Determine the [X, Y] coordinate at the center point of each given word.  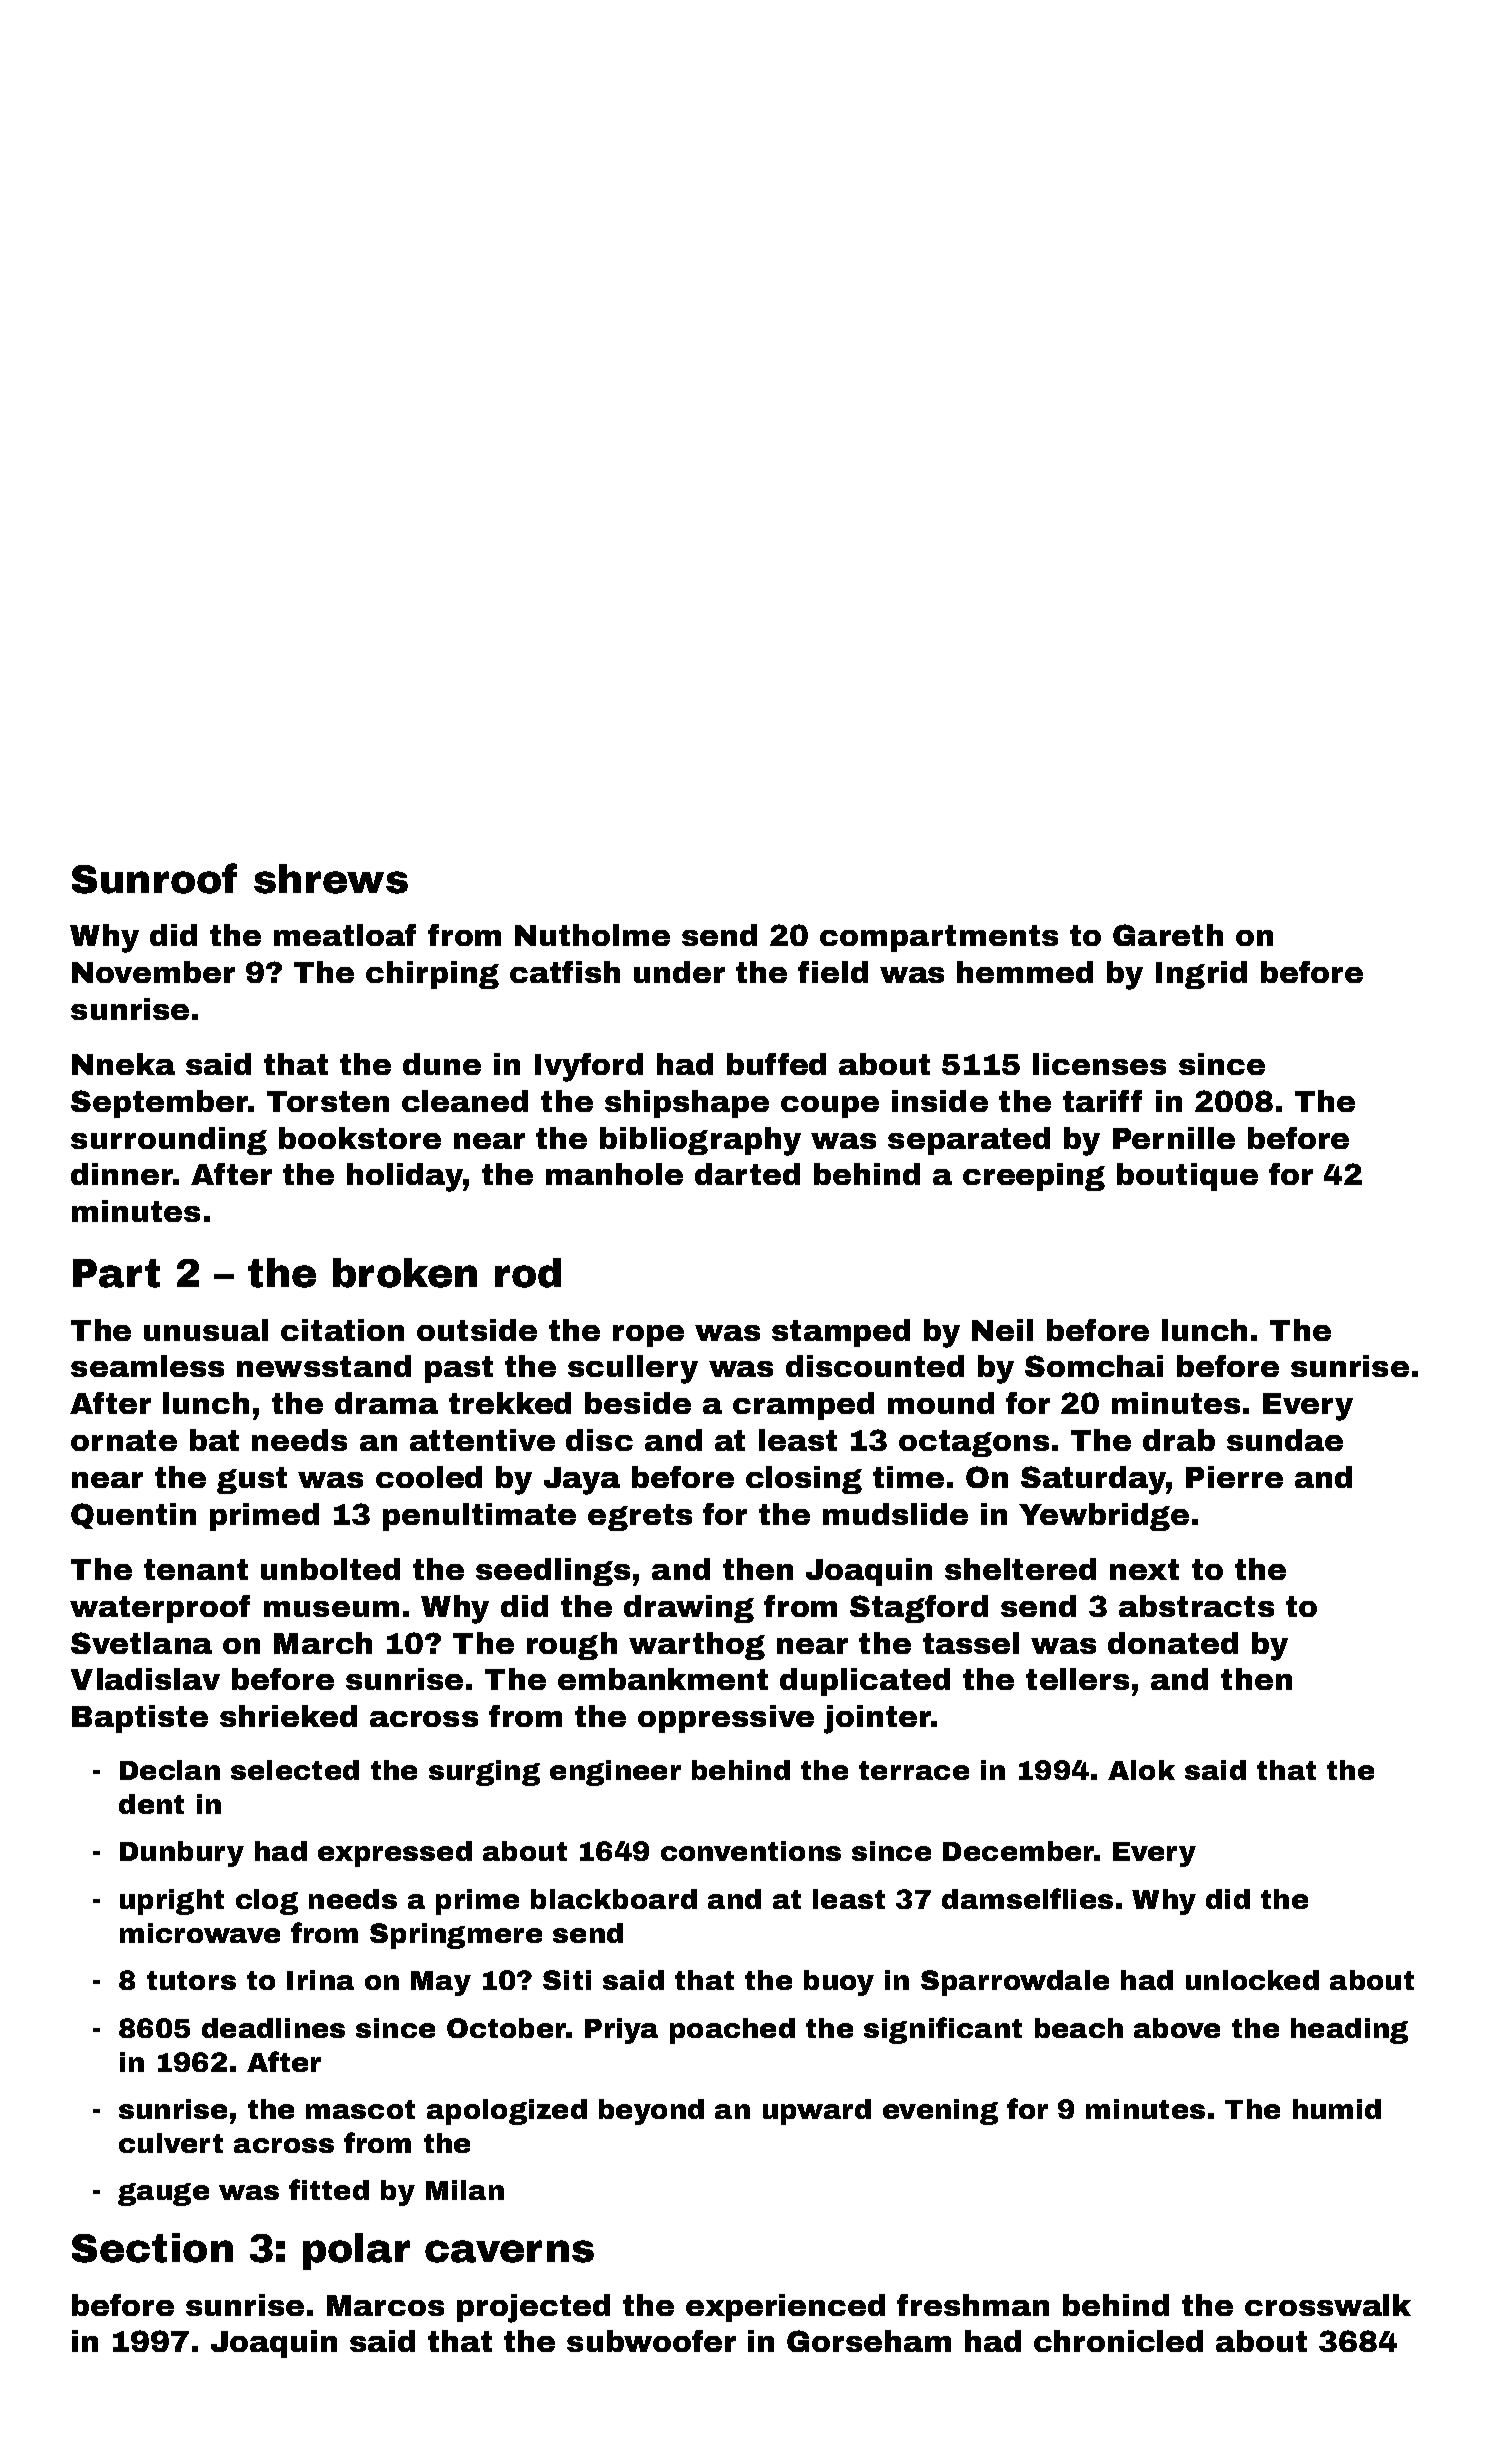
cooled [429, 1477]
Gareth [1168, 935]
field [833, 972]
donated [1173, 1643]
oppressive [726, 1719]
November [153, 972]
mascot [360, 2109]
